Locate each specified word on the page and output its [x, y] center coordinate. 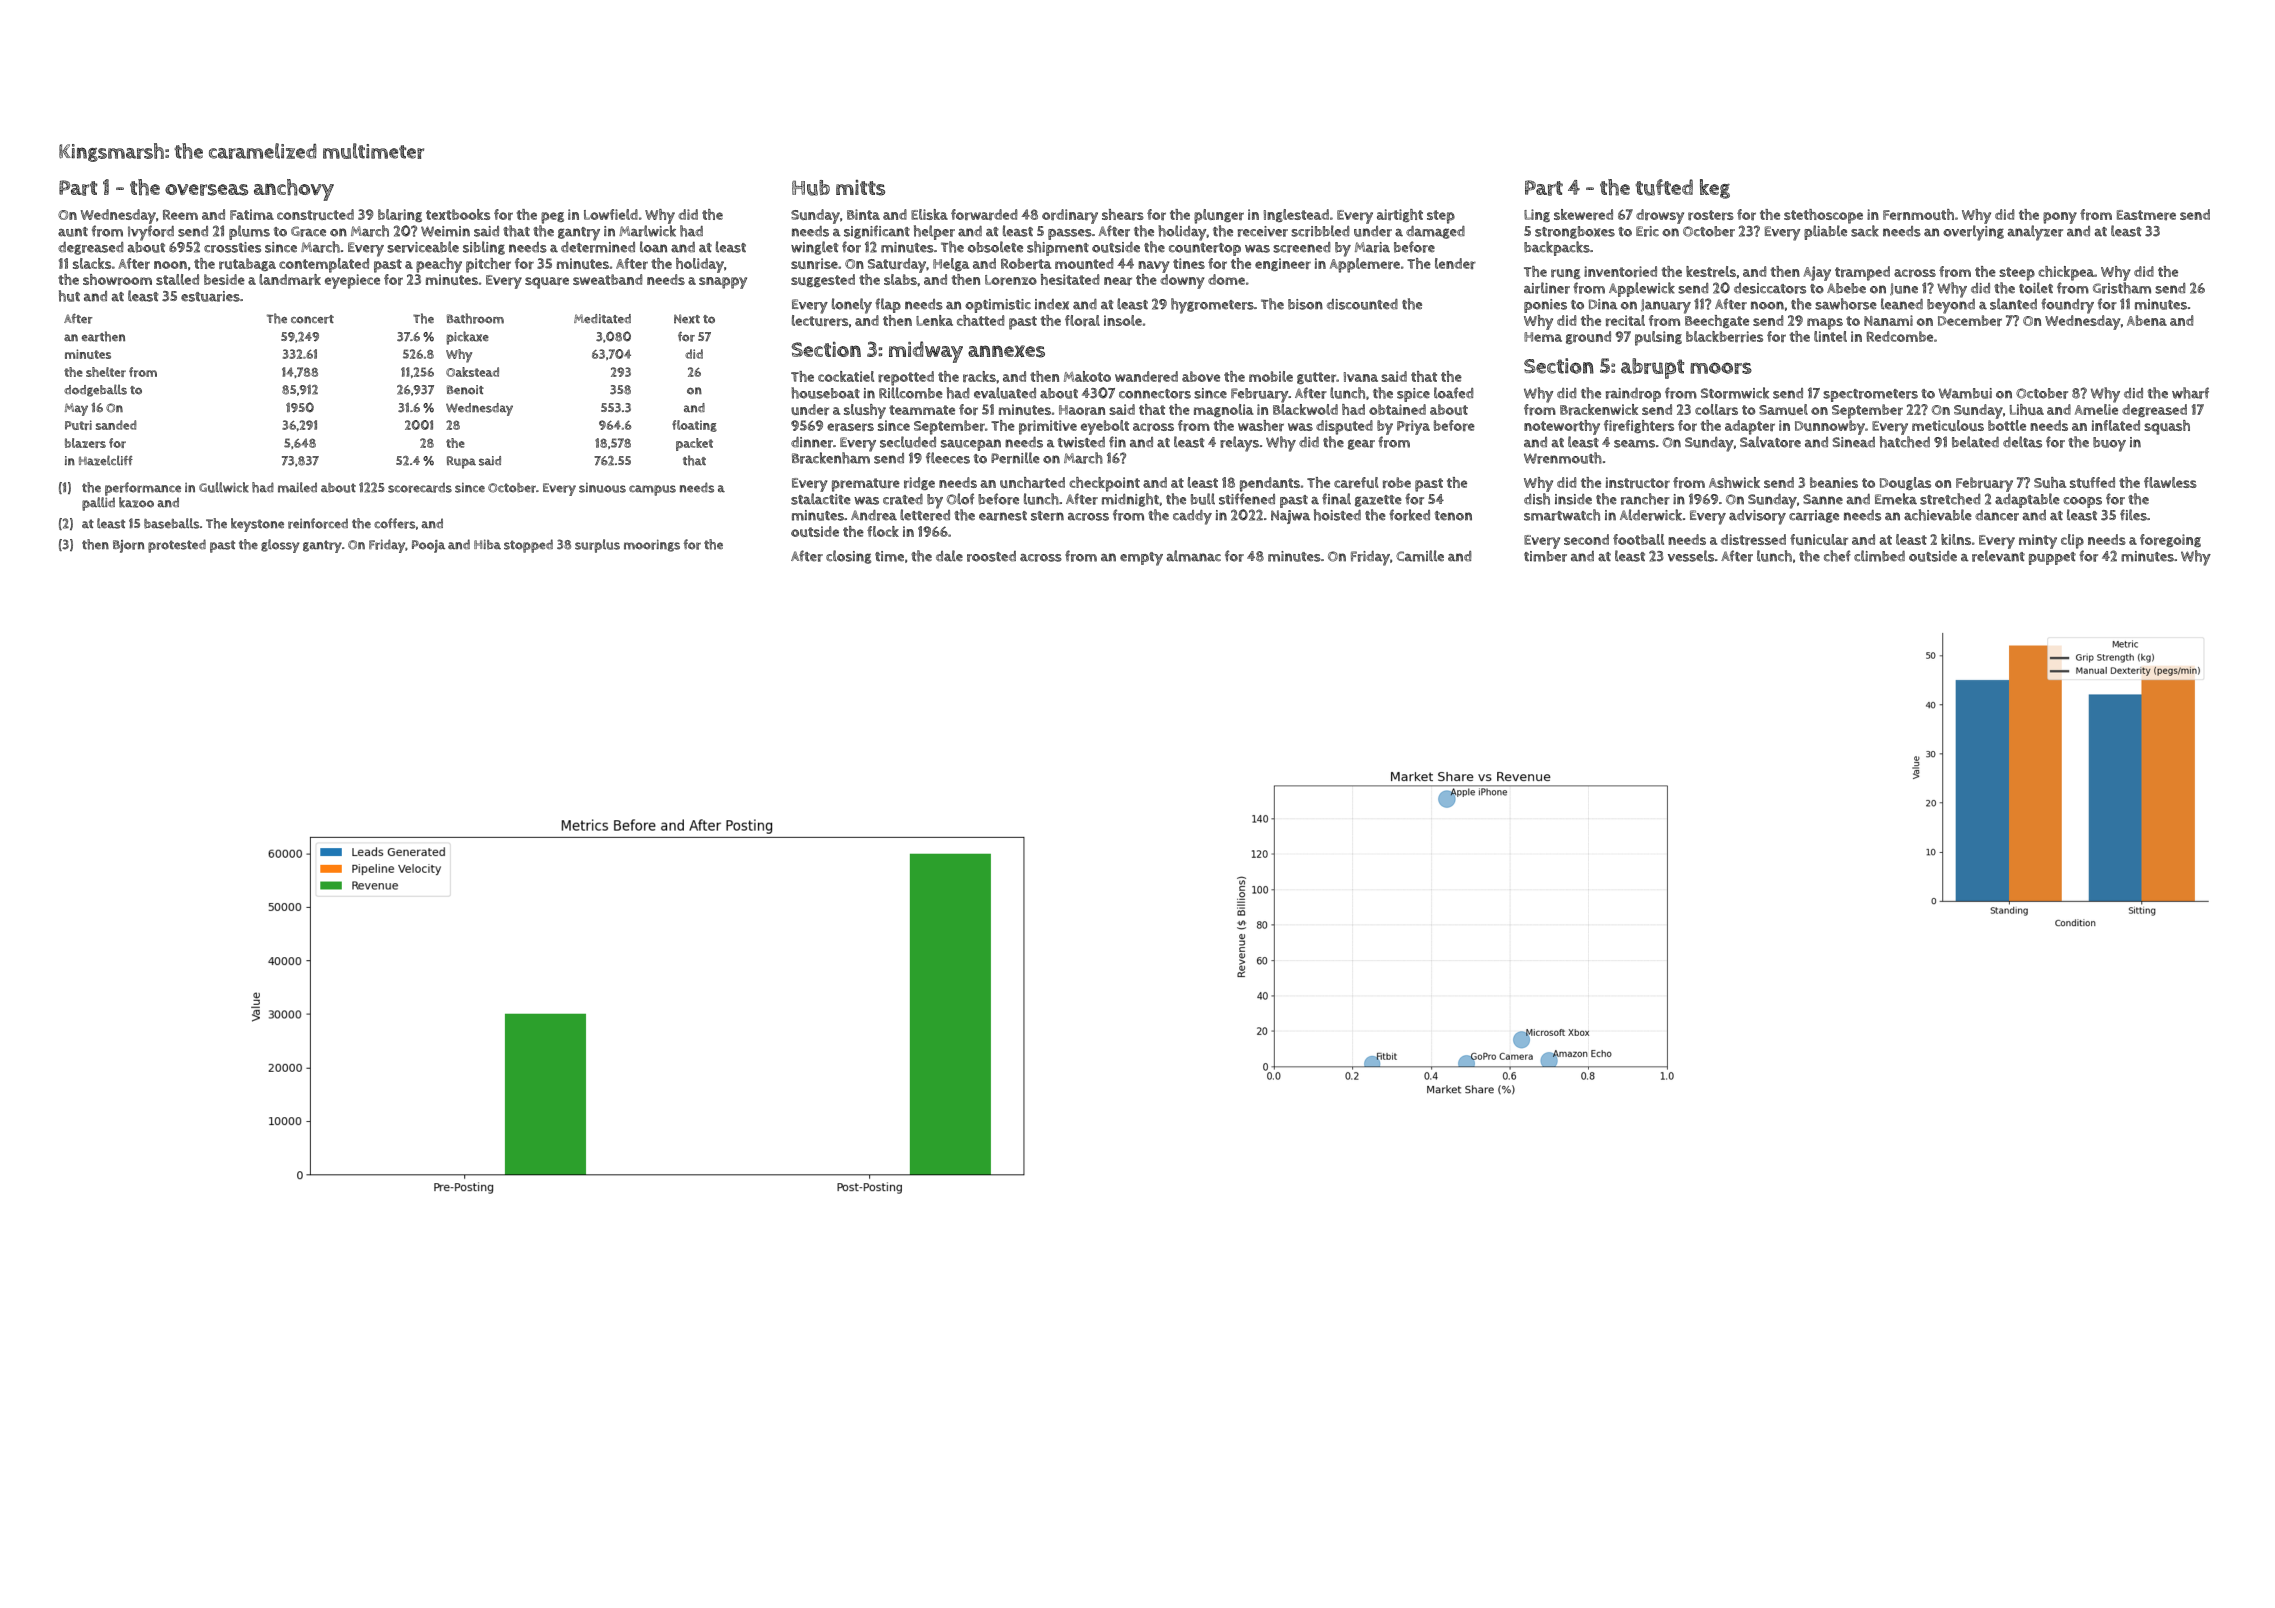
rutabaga [247, 264]
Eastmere [2146, 215]
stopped [528, 546]
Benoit [465, 390]
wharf [2190, 393]
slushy [865, 411]
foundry [2067, 306]
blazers [85, 443]
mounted [1084, 263]
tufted [1664, 187]
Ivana [1361, 377]
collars [1716, 409]
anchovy [294, 190]
